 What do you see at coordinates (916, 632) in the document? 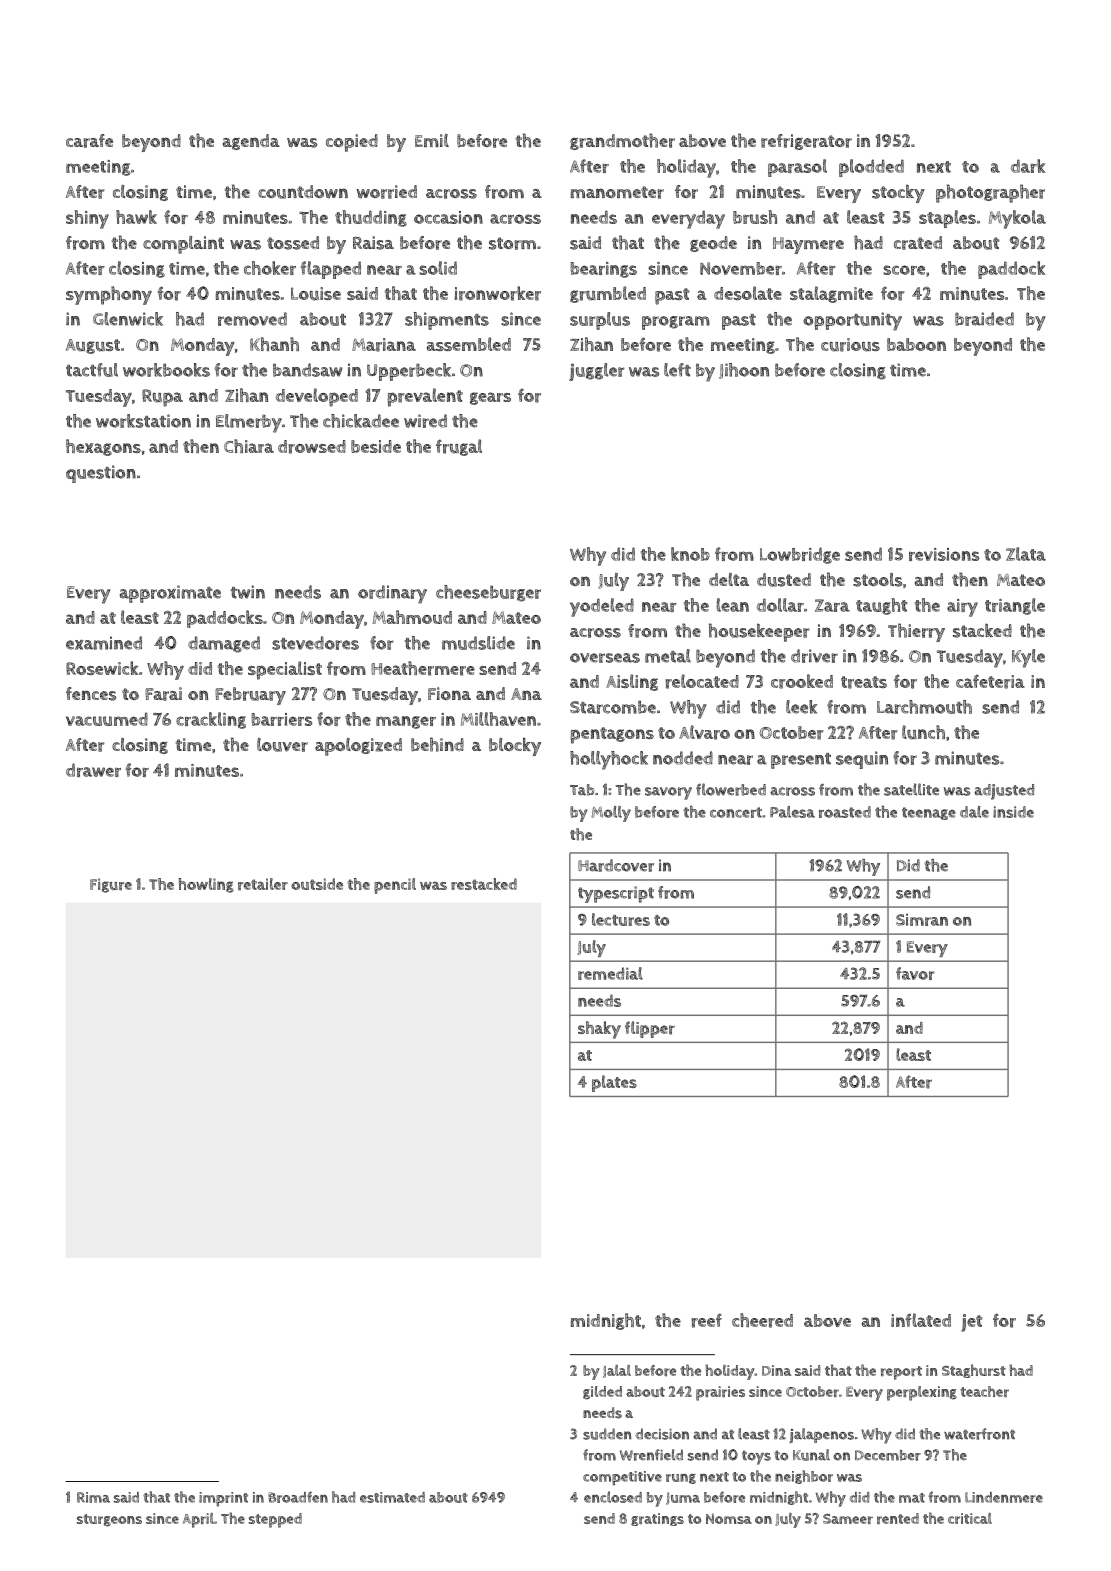
I see `Thierry` at bounding box center [916, 632].
